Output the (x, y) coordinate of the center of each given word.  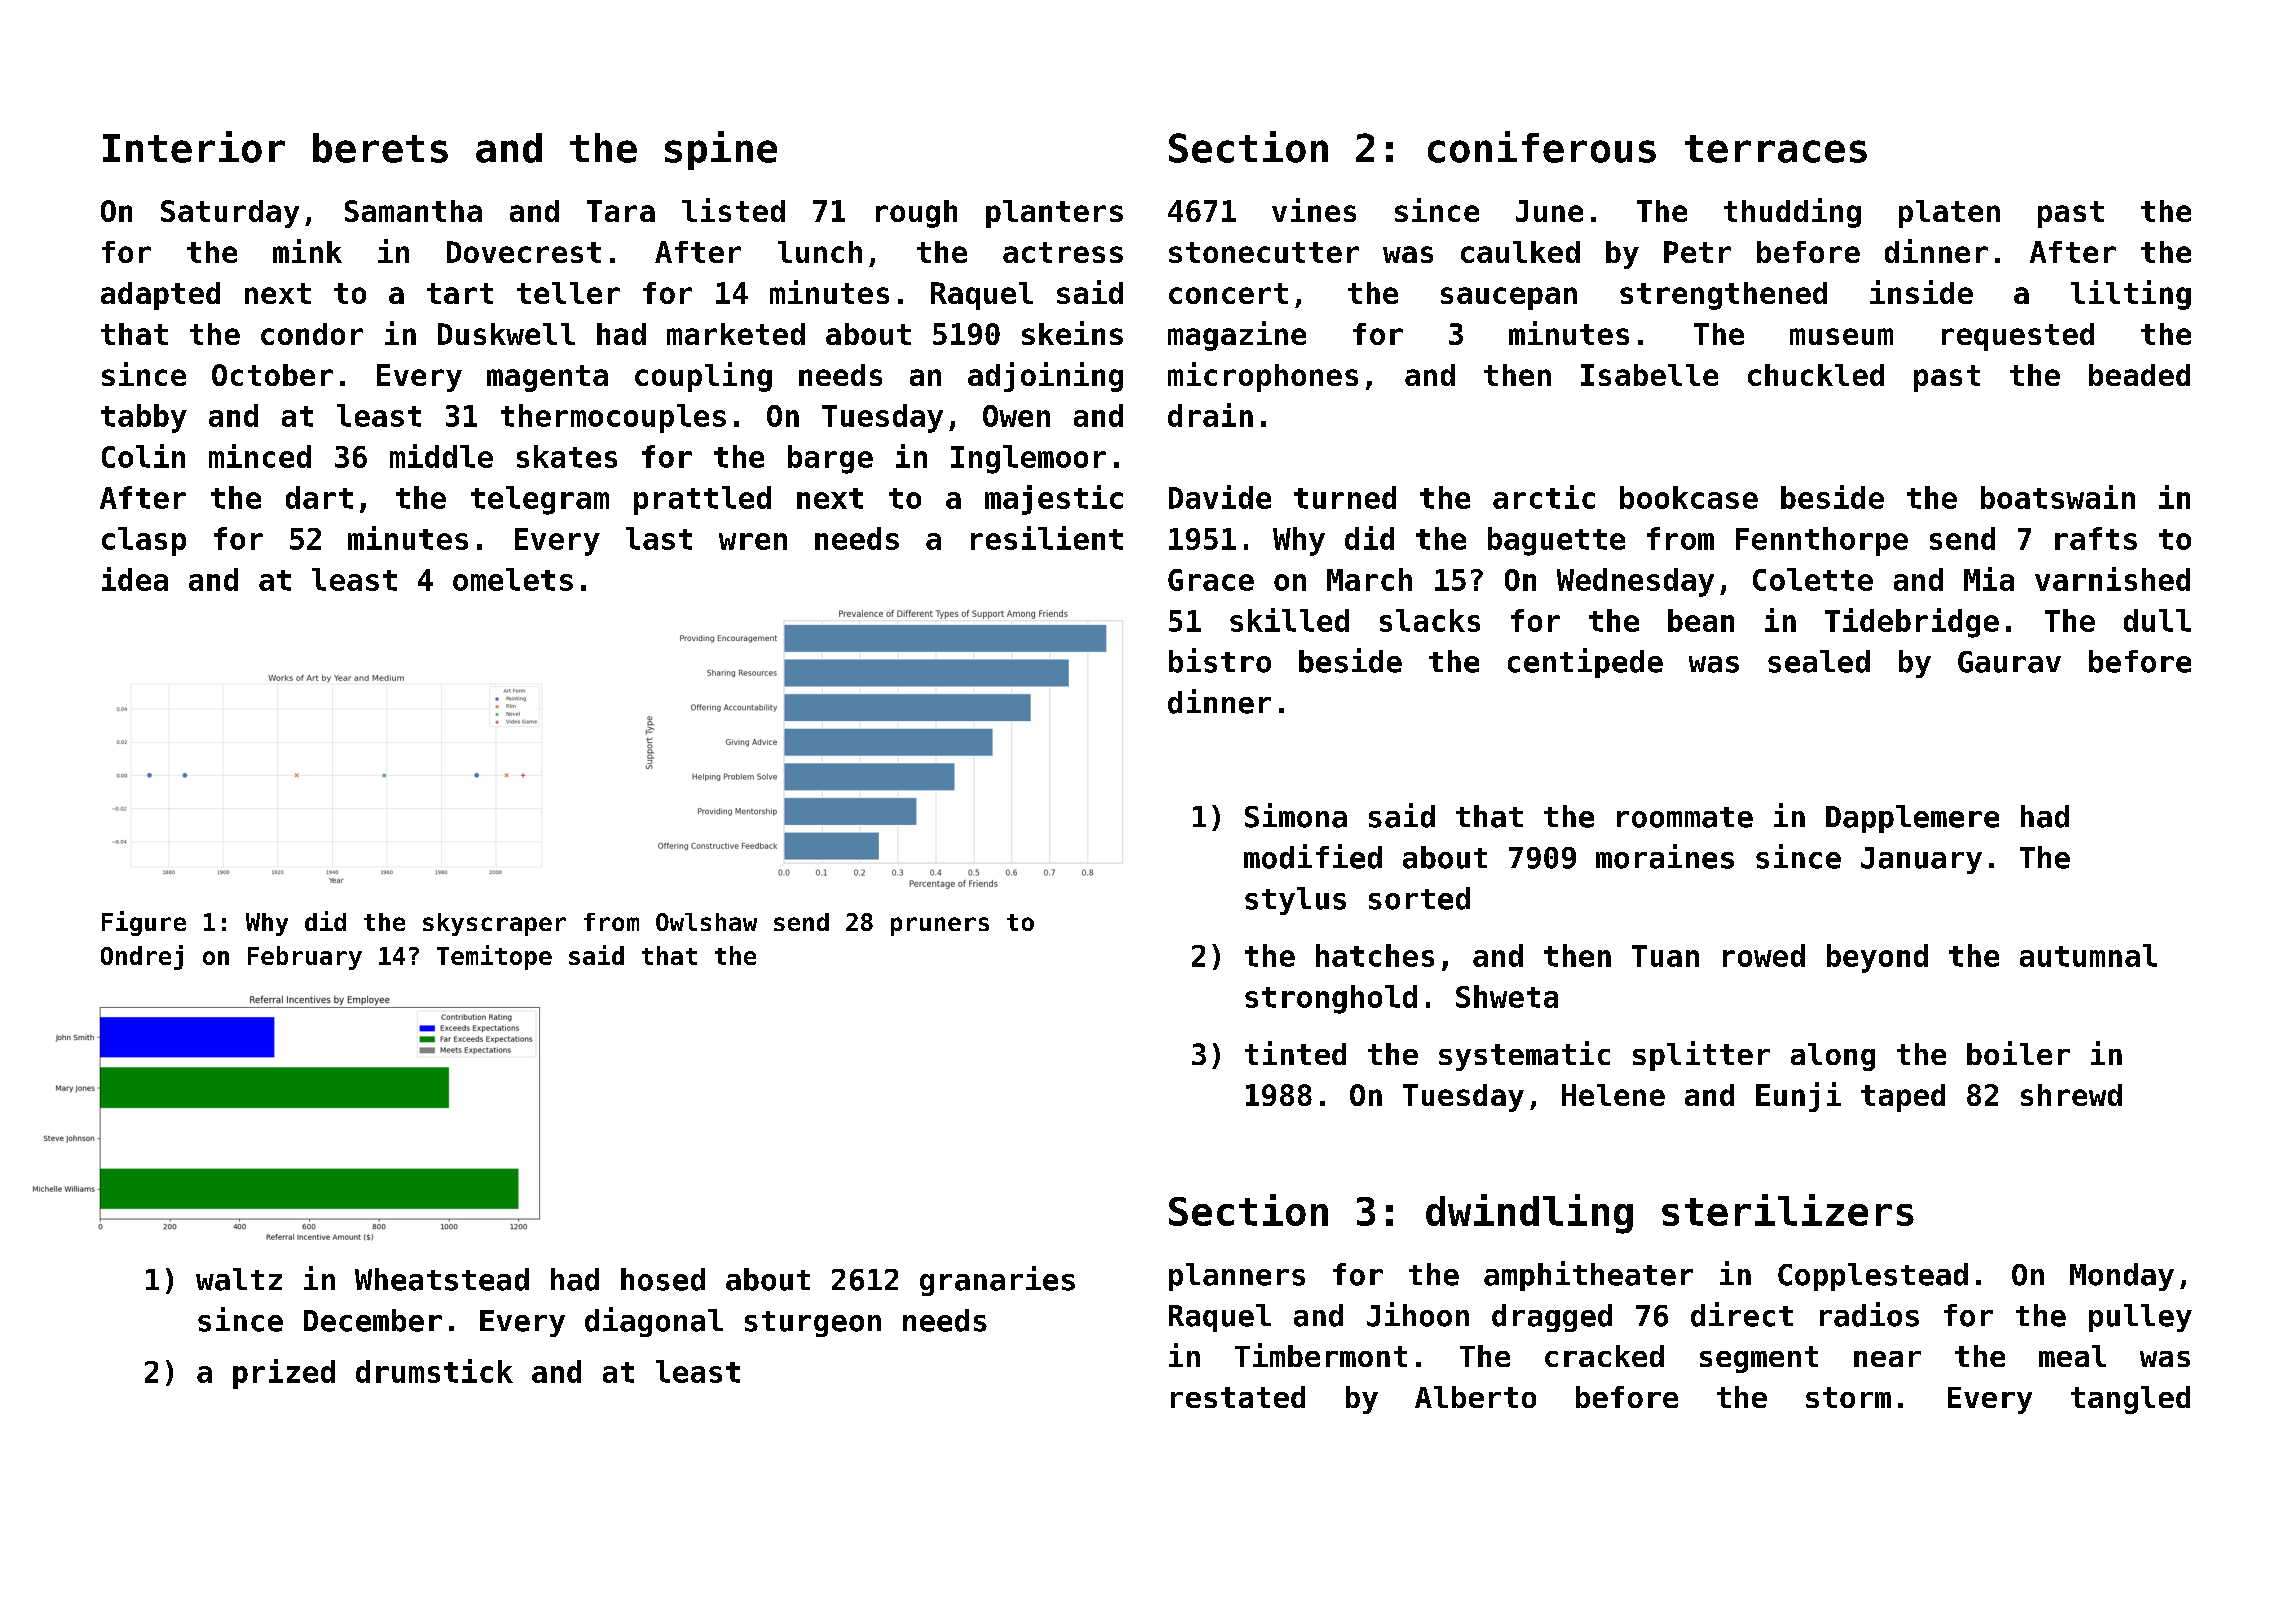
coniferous (1542, 147)
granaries (997, 1281)
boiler (2018, 1053)
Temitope (494, 957)
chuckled (1816, 375)
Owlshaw (706, 922)
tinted (1295, 1053)
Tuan (1665, 956)
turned (1345, 497)
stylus (1295, 901)
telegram (540, 500)
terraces (1776, 149)
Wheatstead (442, 1279)
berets (380, 148)
